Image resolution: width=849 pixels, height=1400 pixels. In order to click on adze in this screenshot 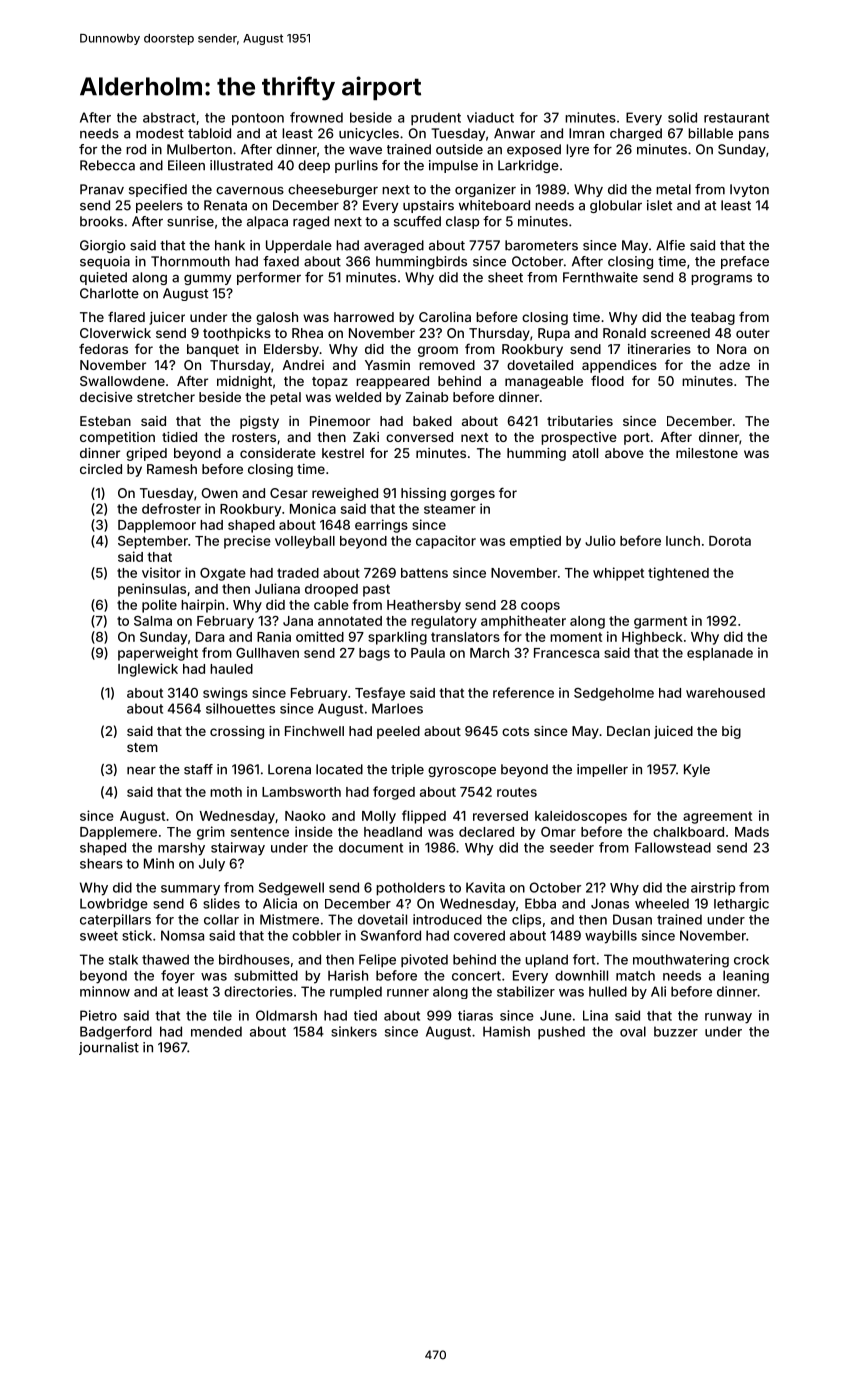, I will do `click(734, 365)`.
